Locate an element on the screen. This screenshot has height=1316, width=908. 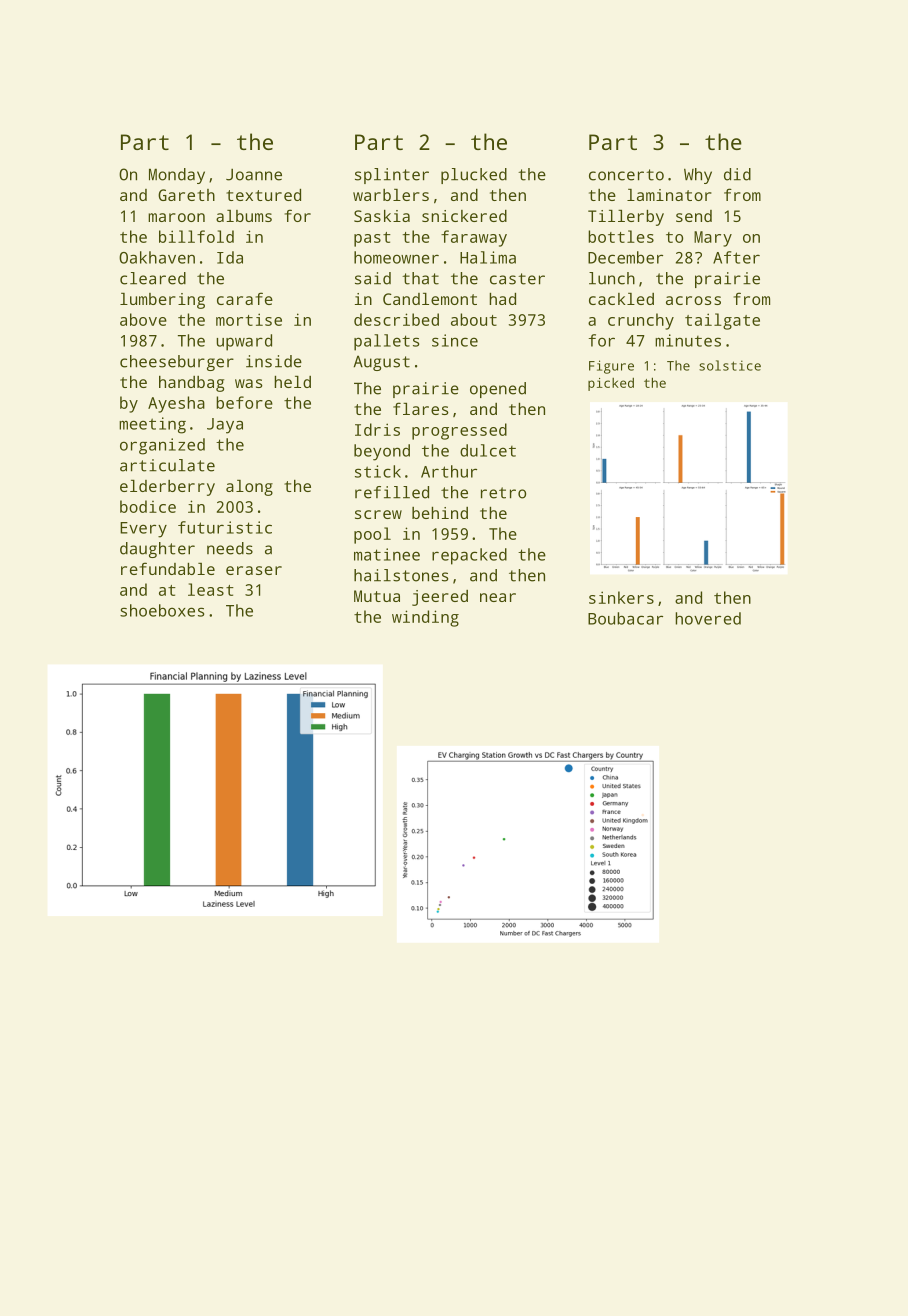
shoeboxes is located at coordinates (162, 610).
